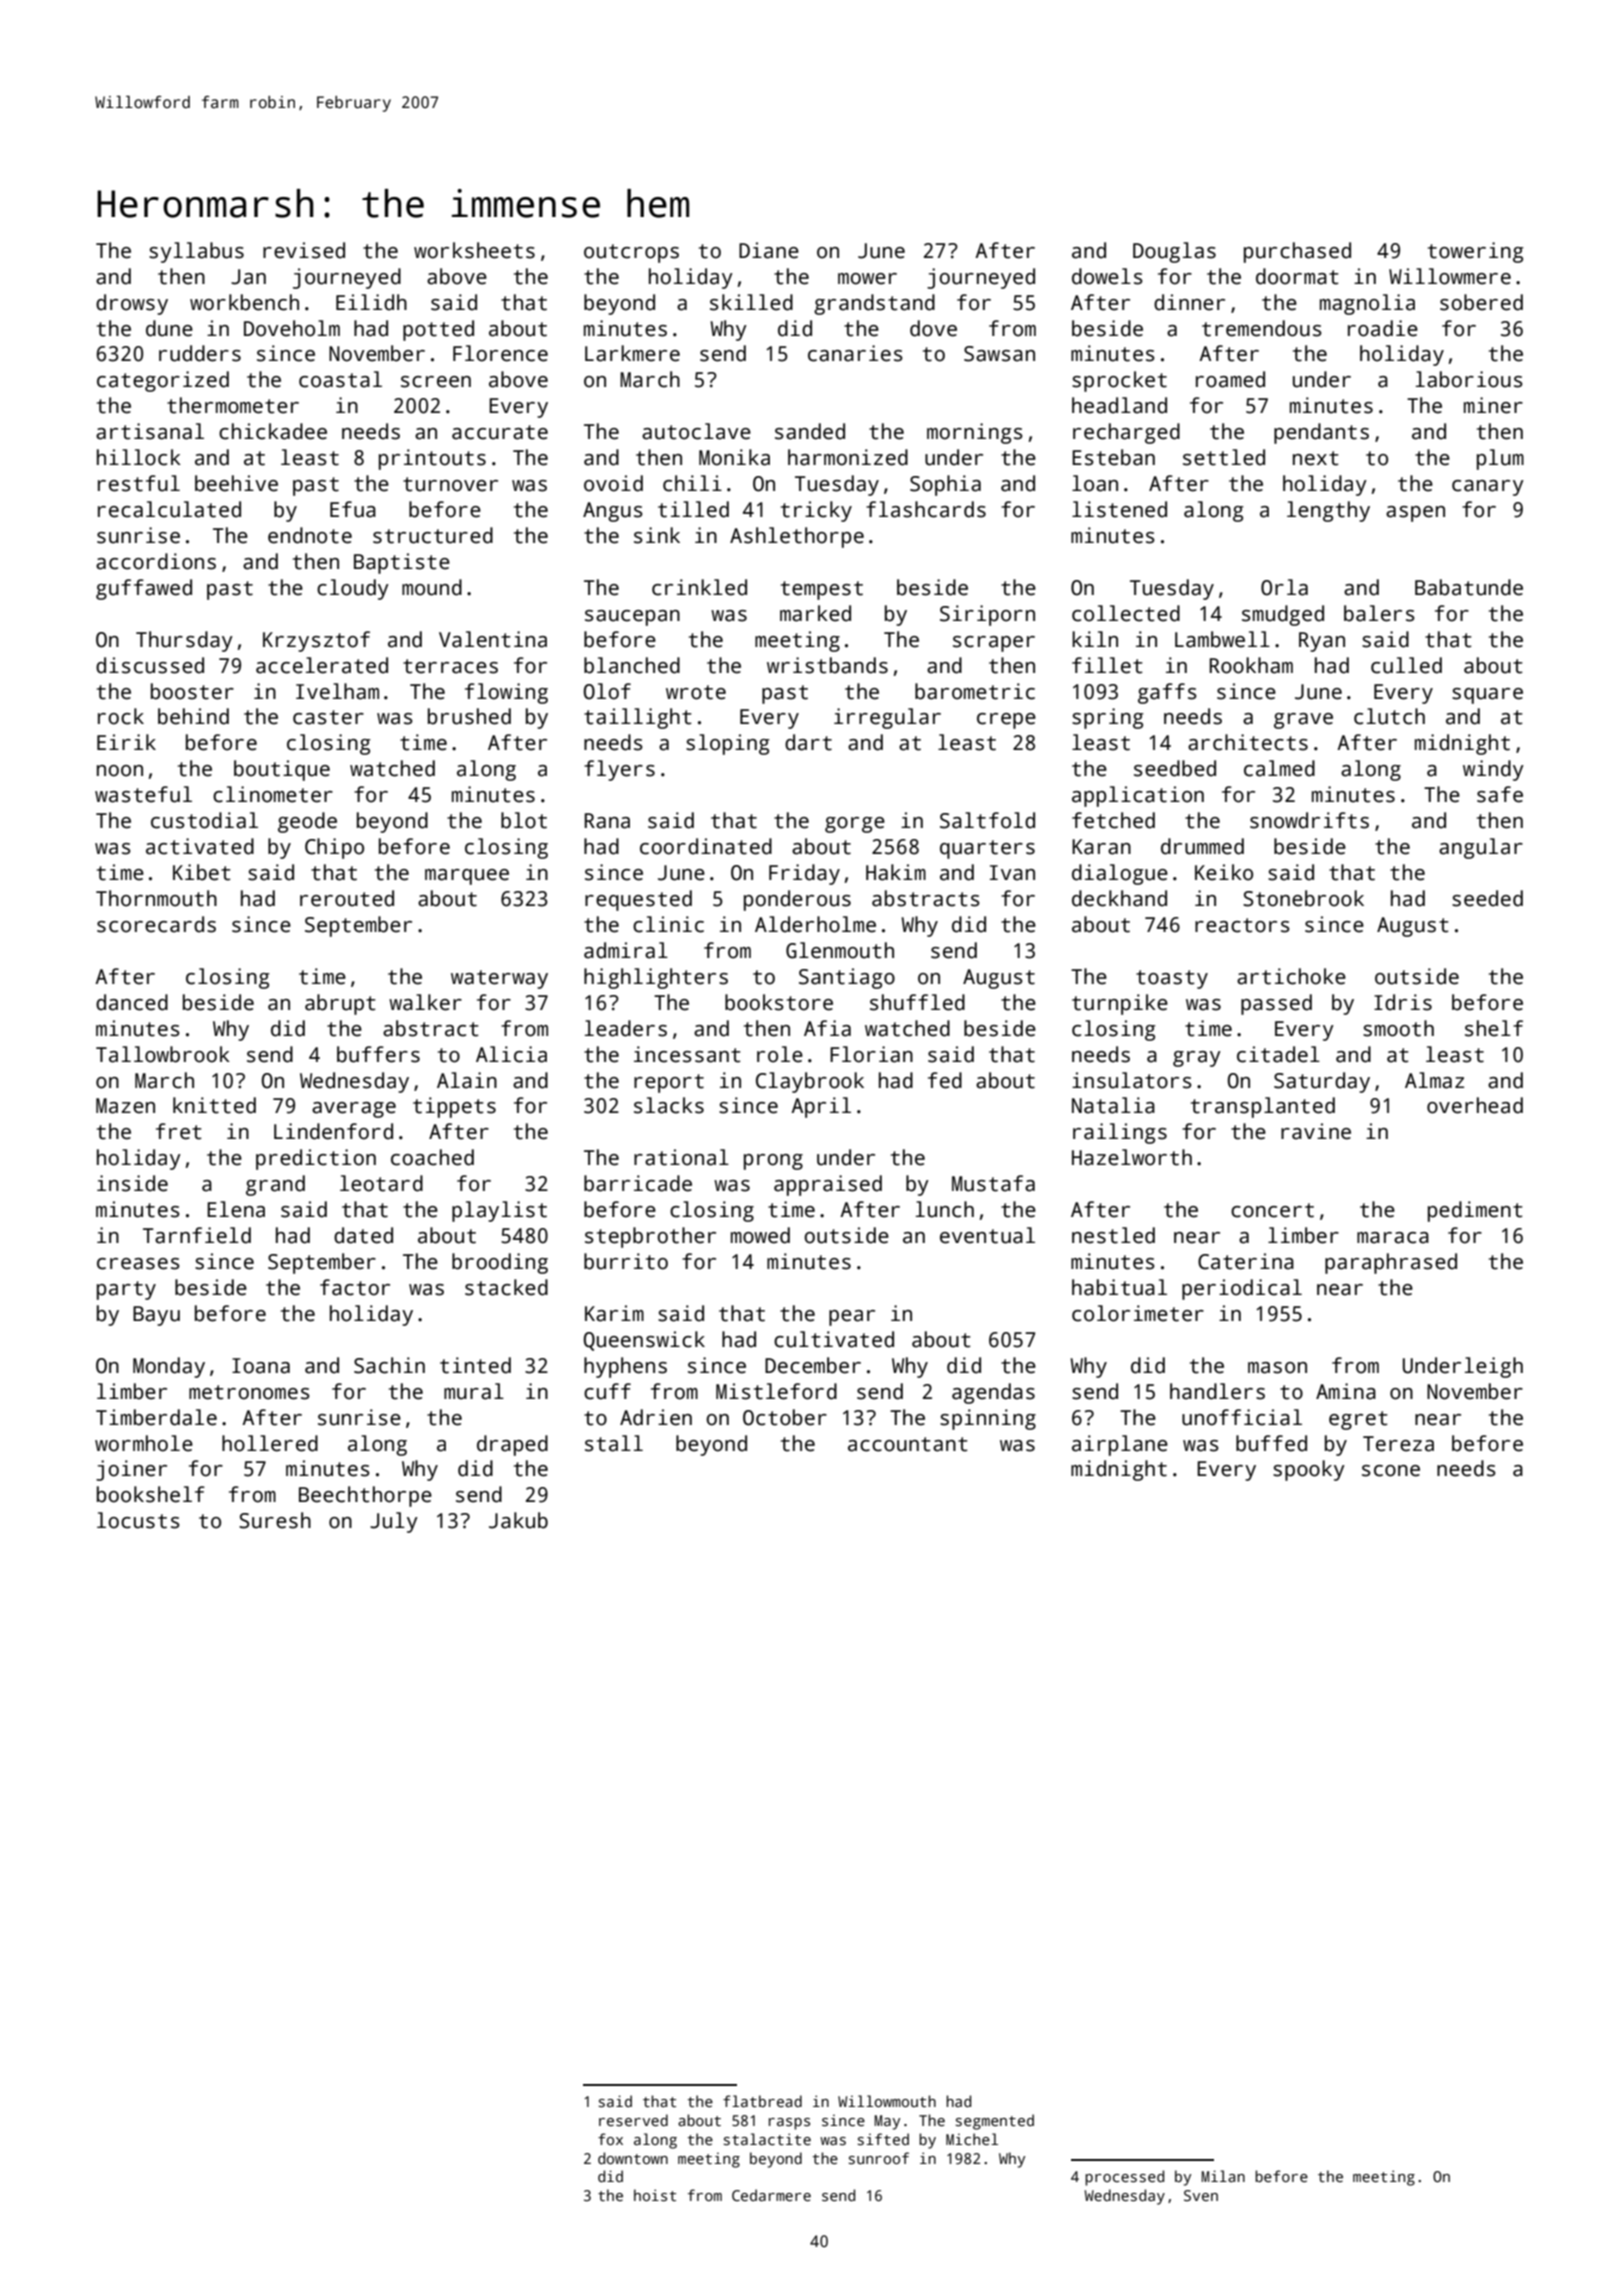 This screenshot has width=1620, height=2292. What do you see at coordinates (1201, 2195) in the screenshot?
I see `Sven` at bounding box center [1201, 2195].
